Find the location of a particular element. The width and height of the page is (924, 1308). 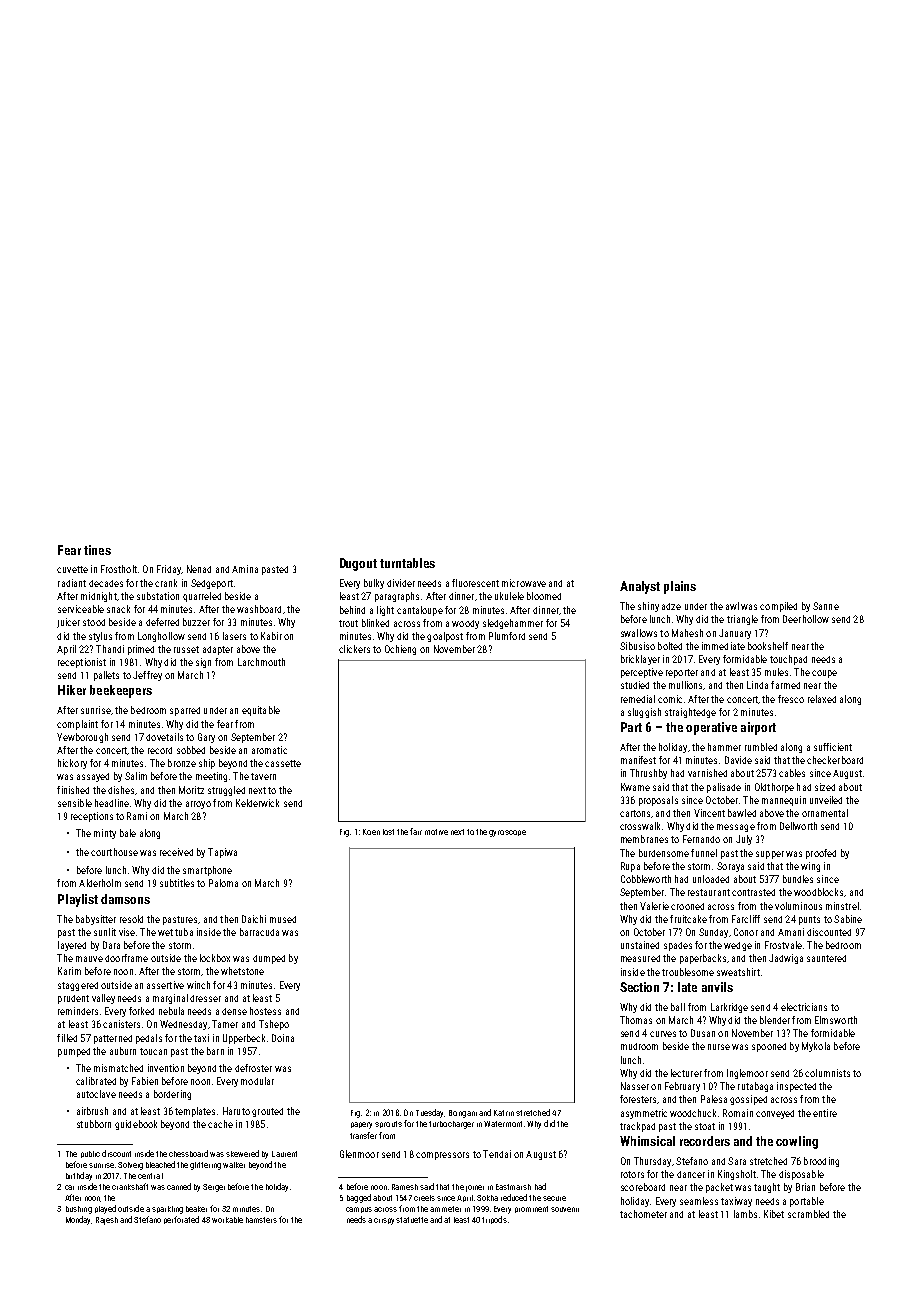

swallows is located at coordinates (639, 633).
